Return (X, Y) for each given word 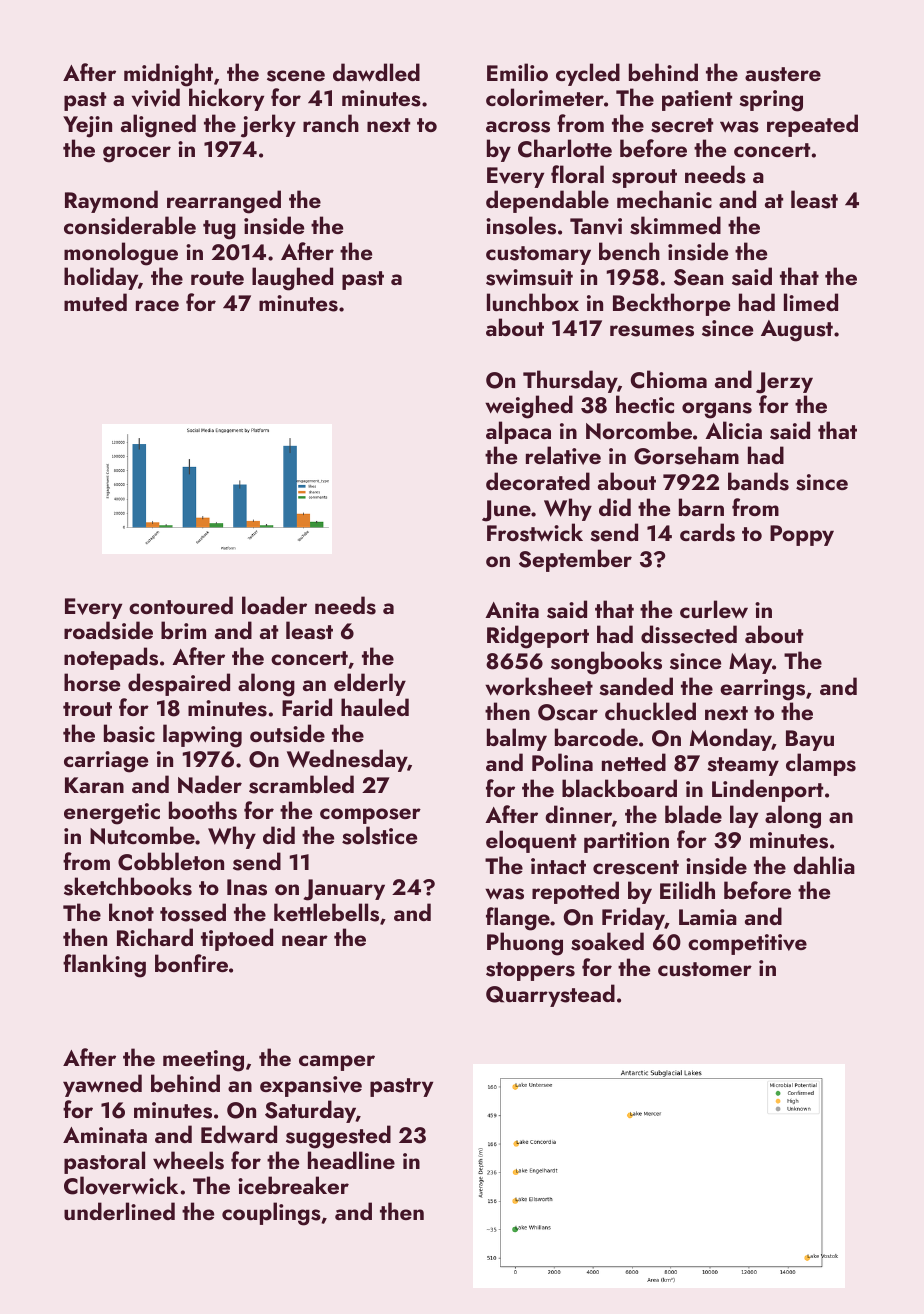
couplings (271, 1214)
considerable (130, 225)
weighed (529, 407)
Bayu (810, 740)
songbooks (606, 663)
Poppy (802, 535)
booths (203, 810)
